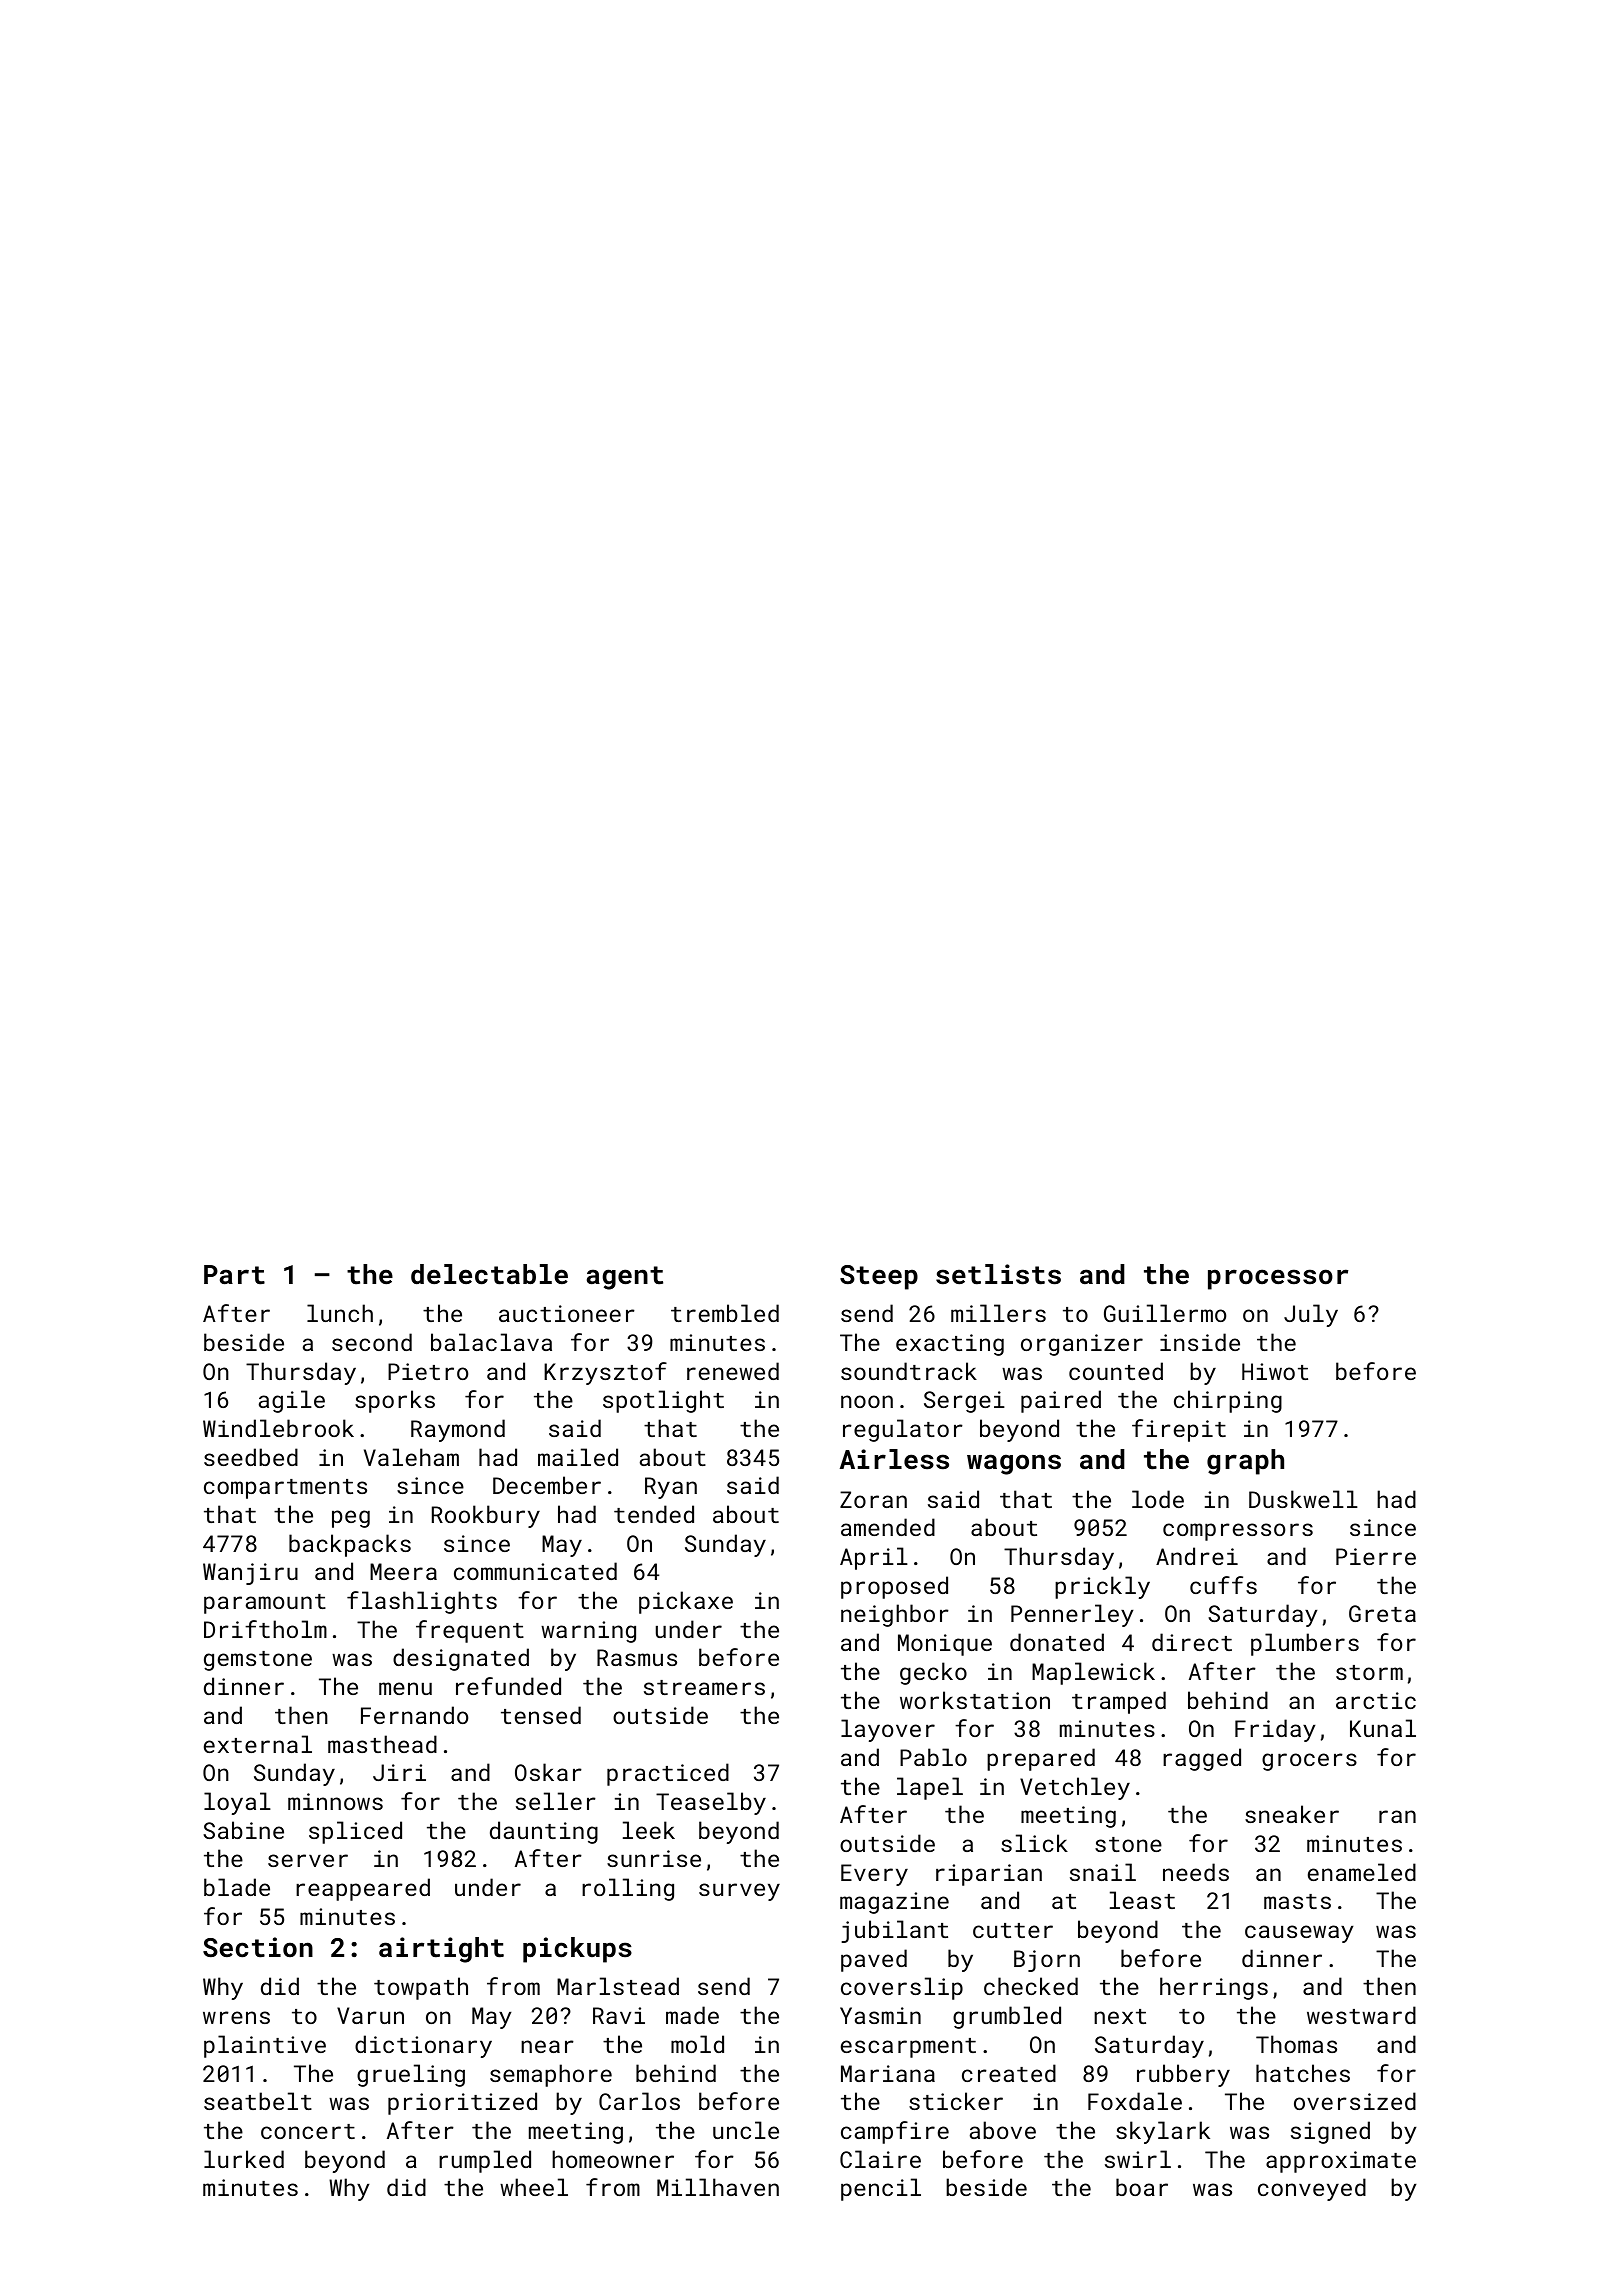  Describe the element at coordinates (251, 1457) in the page. I see `seedbed` at that location.
